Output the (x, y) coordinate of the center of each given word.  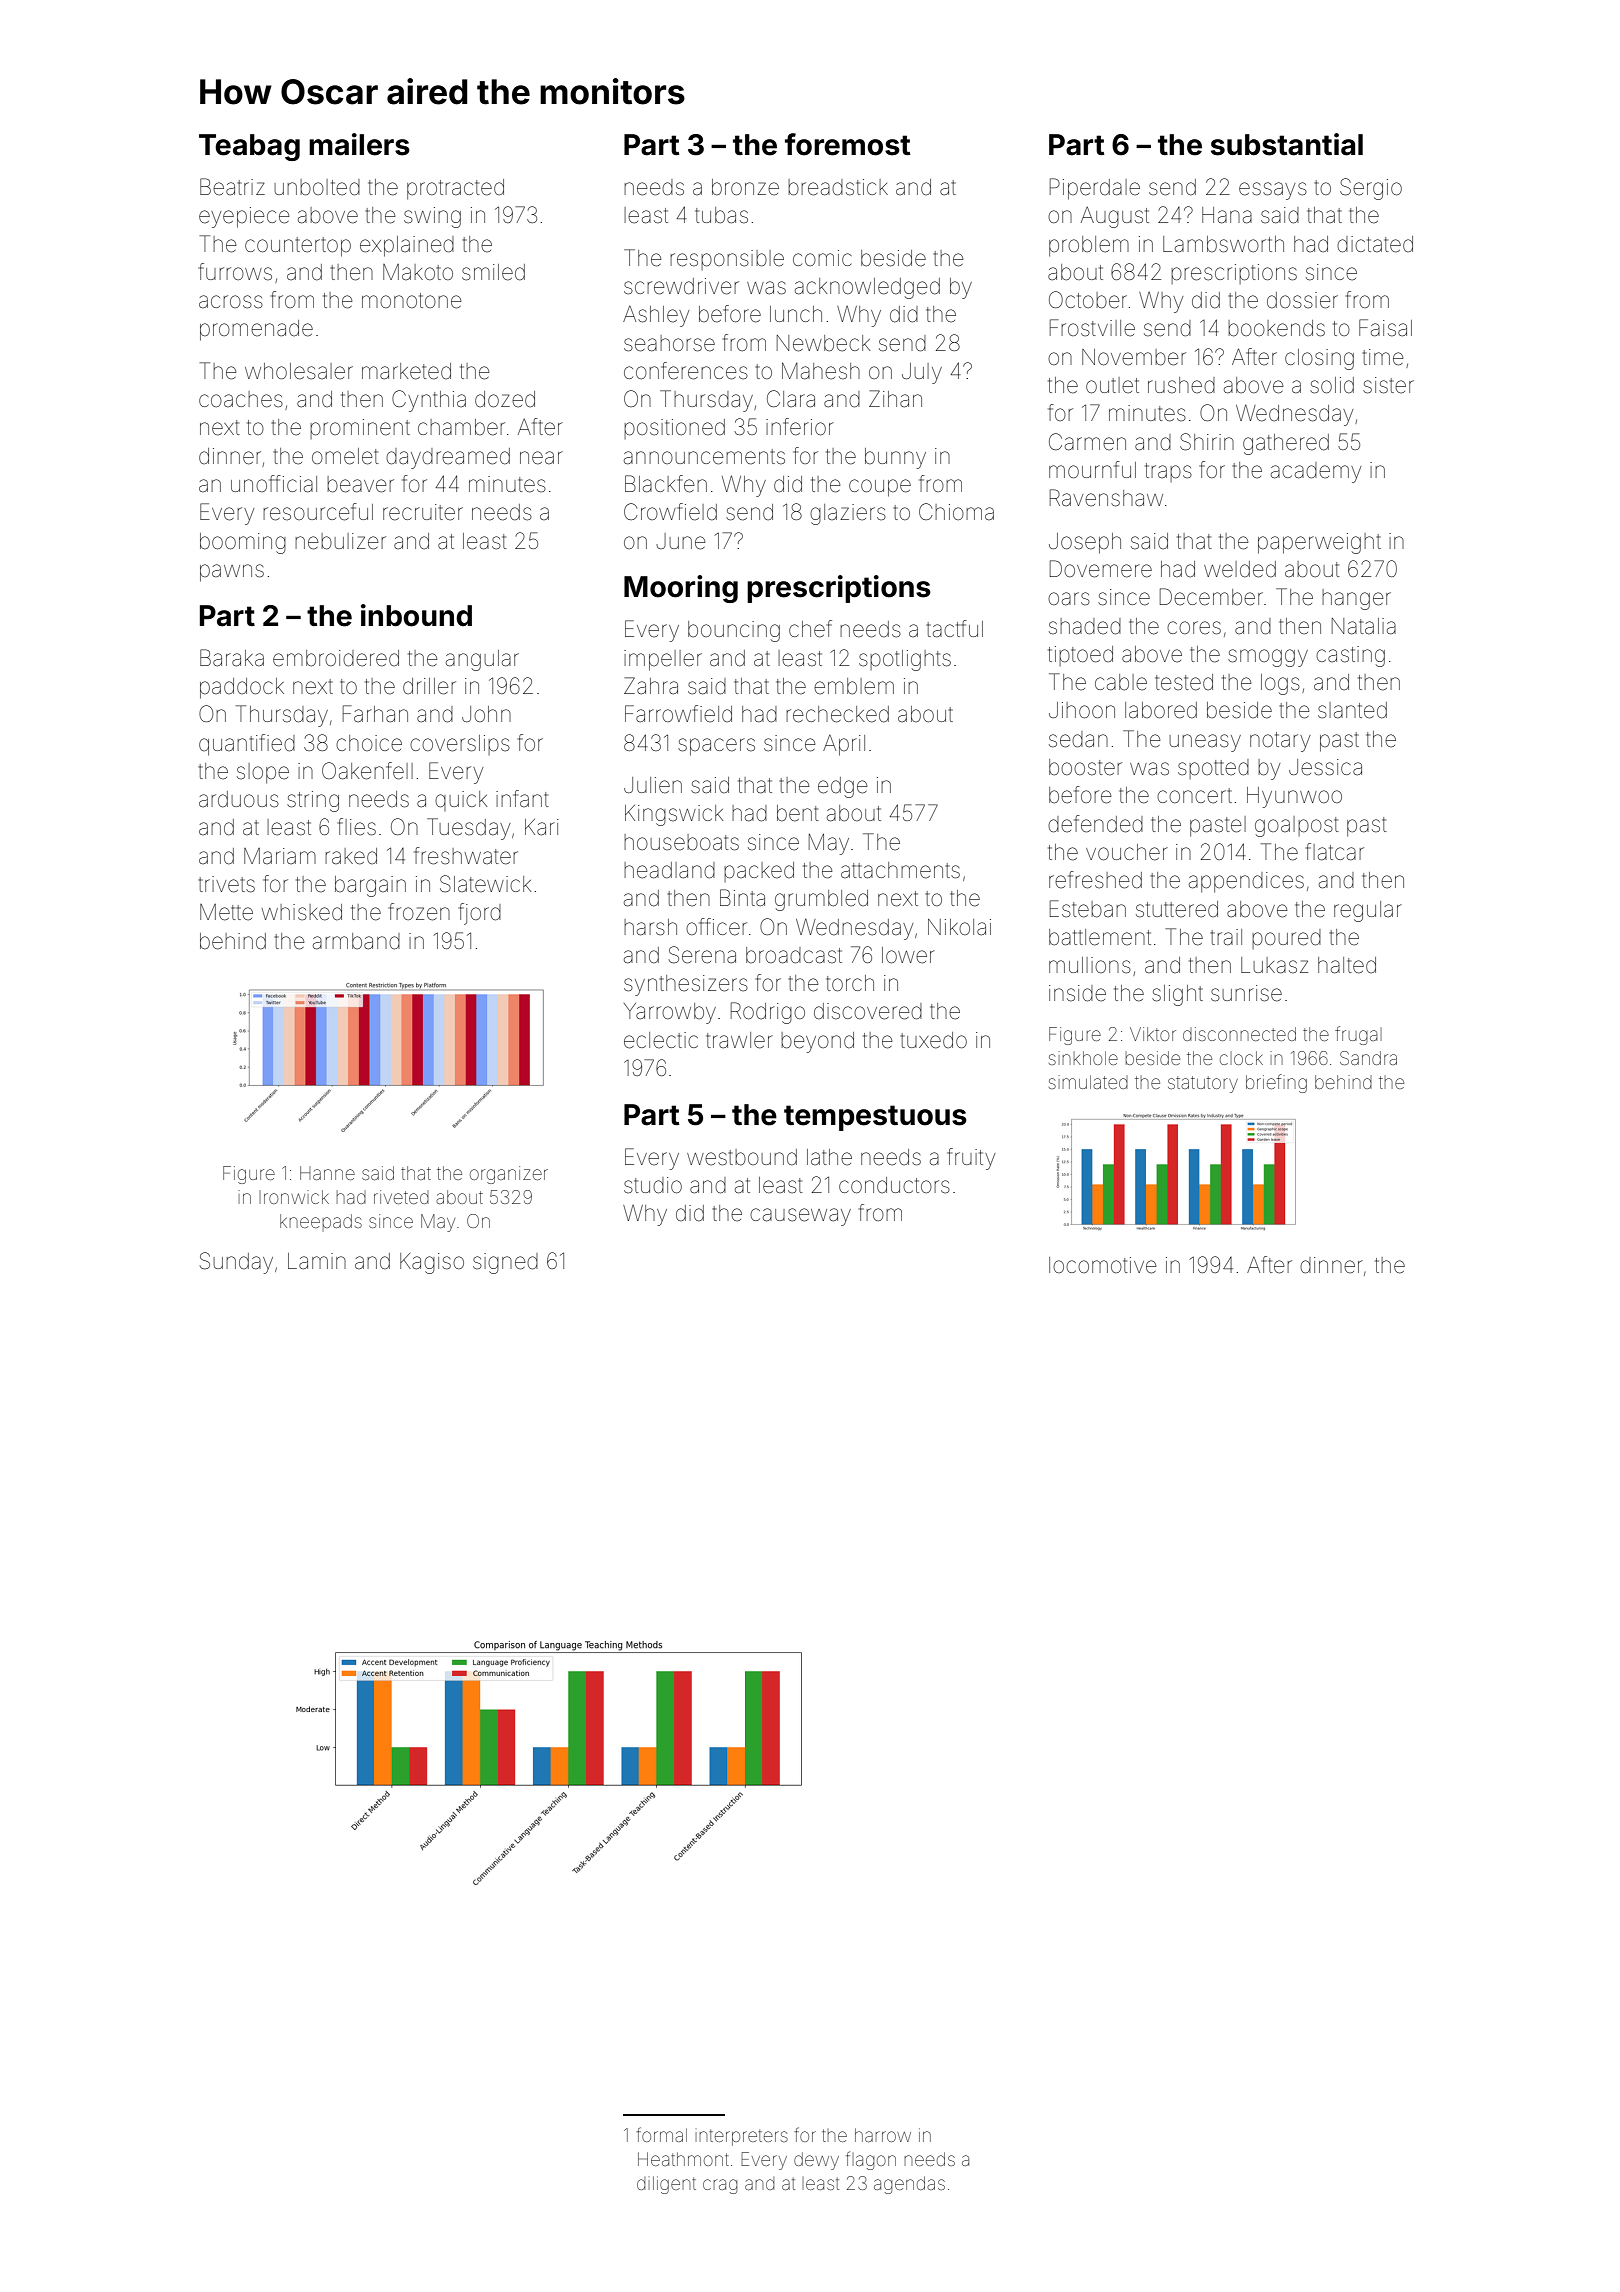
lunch (796, 314)
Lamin (317, 1261)
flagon (871, 2160)
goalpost (1297, 826)
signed (505, 1263)
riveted (401, 1197)
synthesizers (686, 985)
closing (1319, 359)
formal (661, 2134)
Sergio (1371, 189)
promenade (256, 330)
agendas (909, 2185)
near (541, 458)
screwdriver (681, 286)
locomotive (1102, 1265)
